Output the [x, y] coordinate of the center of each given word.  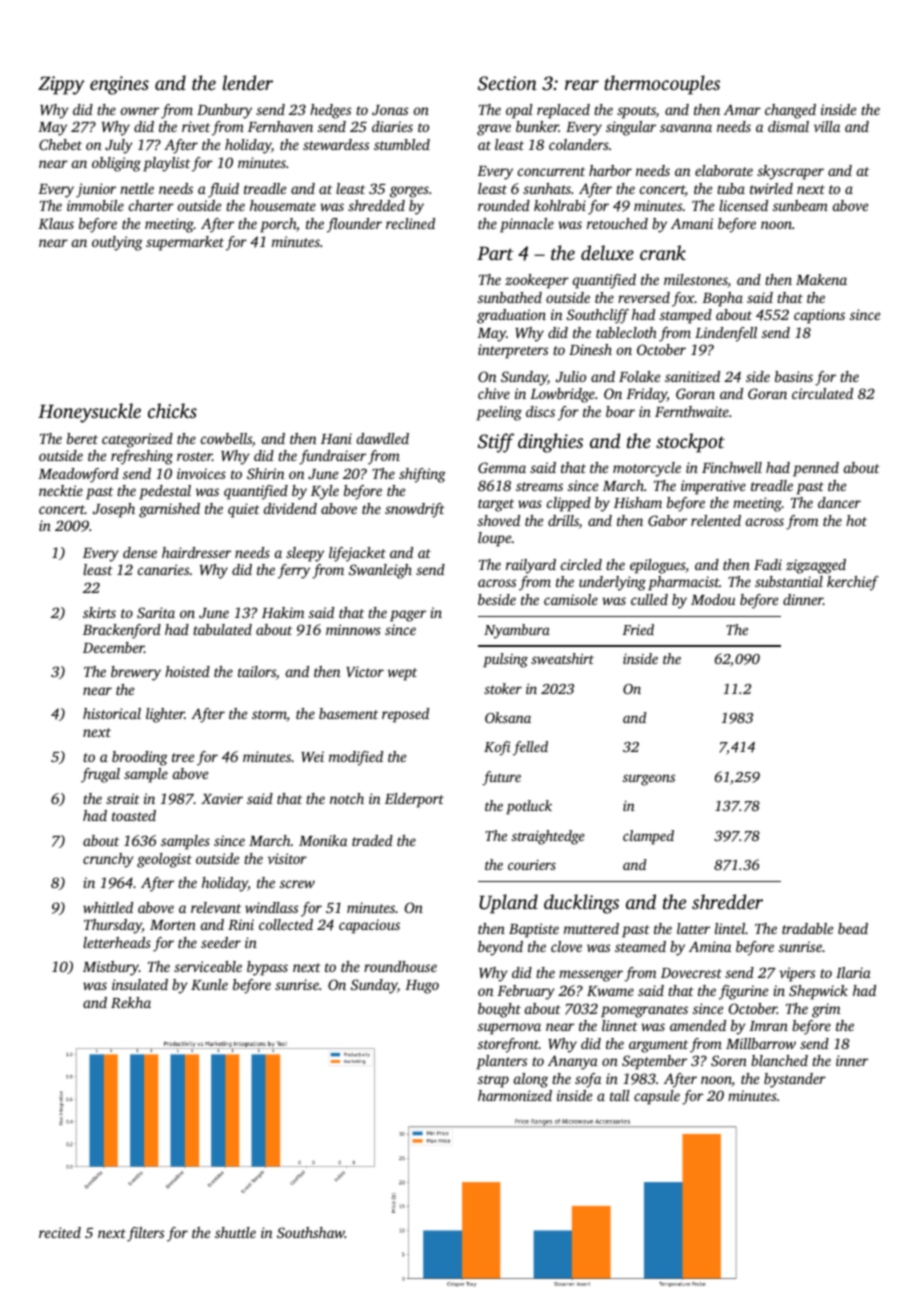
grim [826, 1010]
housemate [283, 205]
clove [566, 946]
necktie [61, 490]
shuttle [235, 1232]
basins [794, 376]
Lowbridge [562, 395]
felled [530, 748]
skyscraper [790, 172]
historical [112, 713]
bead [853, 928]
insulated [140, 984]
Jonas [390, 110]
